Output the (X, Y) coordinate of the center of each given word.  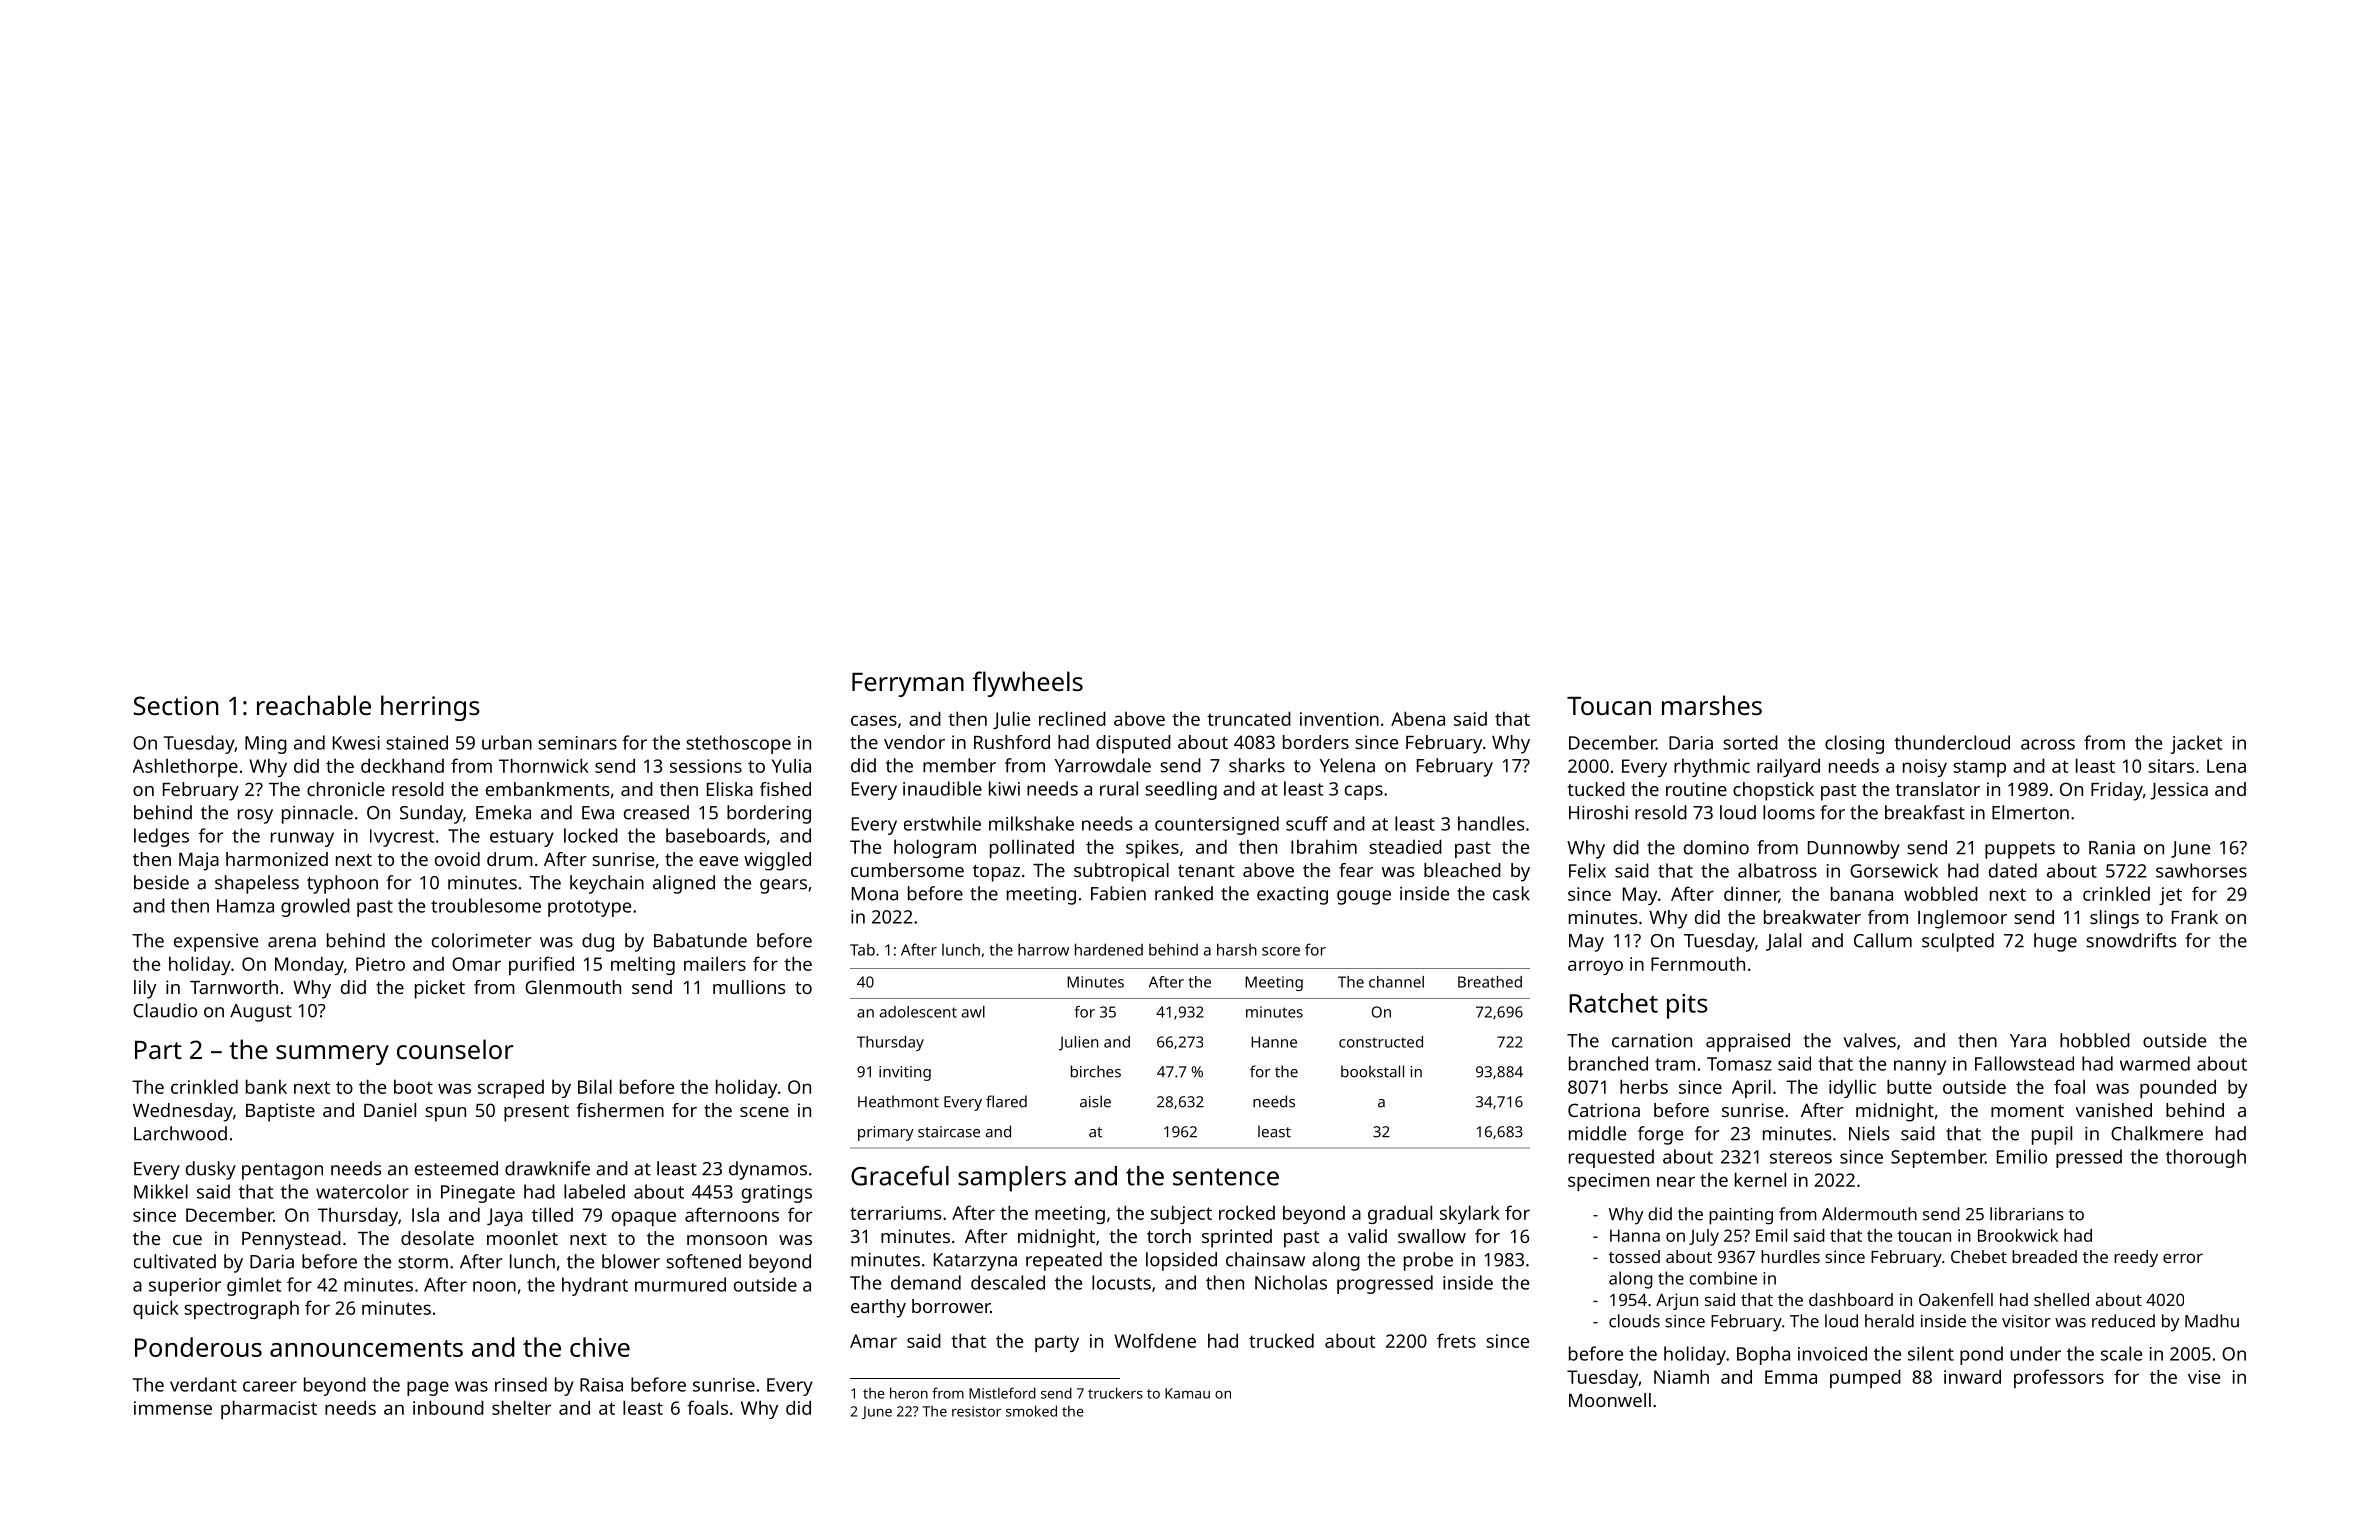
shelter (521, 1407)
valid (1367, 1236)
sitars (2171, 766)
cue (187, 1240)
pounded (2178, 1088)
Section (176, 705)
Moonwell (1610, 1400)
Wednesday (183, 1112)
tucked (1596, 789)
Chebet (1979, 1256)
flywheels (1027, 684)
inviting (905, 1073)
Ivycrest (402, 838)
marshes (1712, 705)
